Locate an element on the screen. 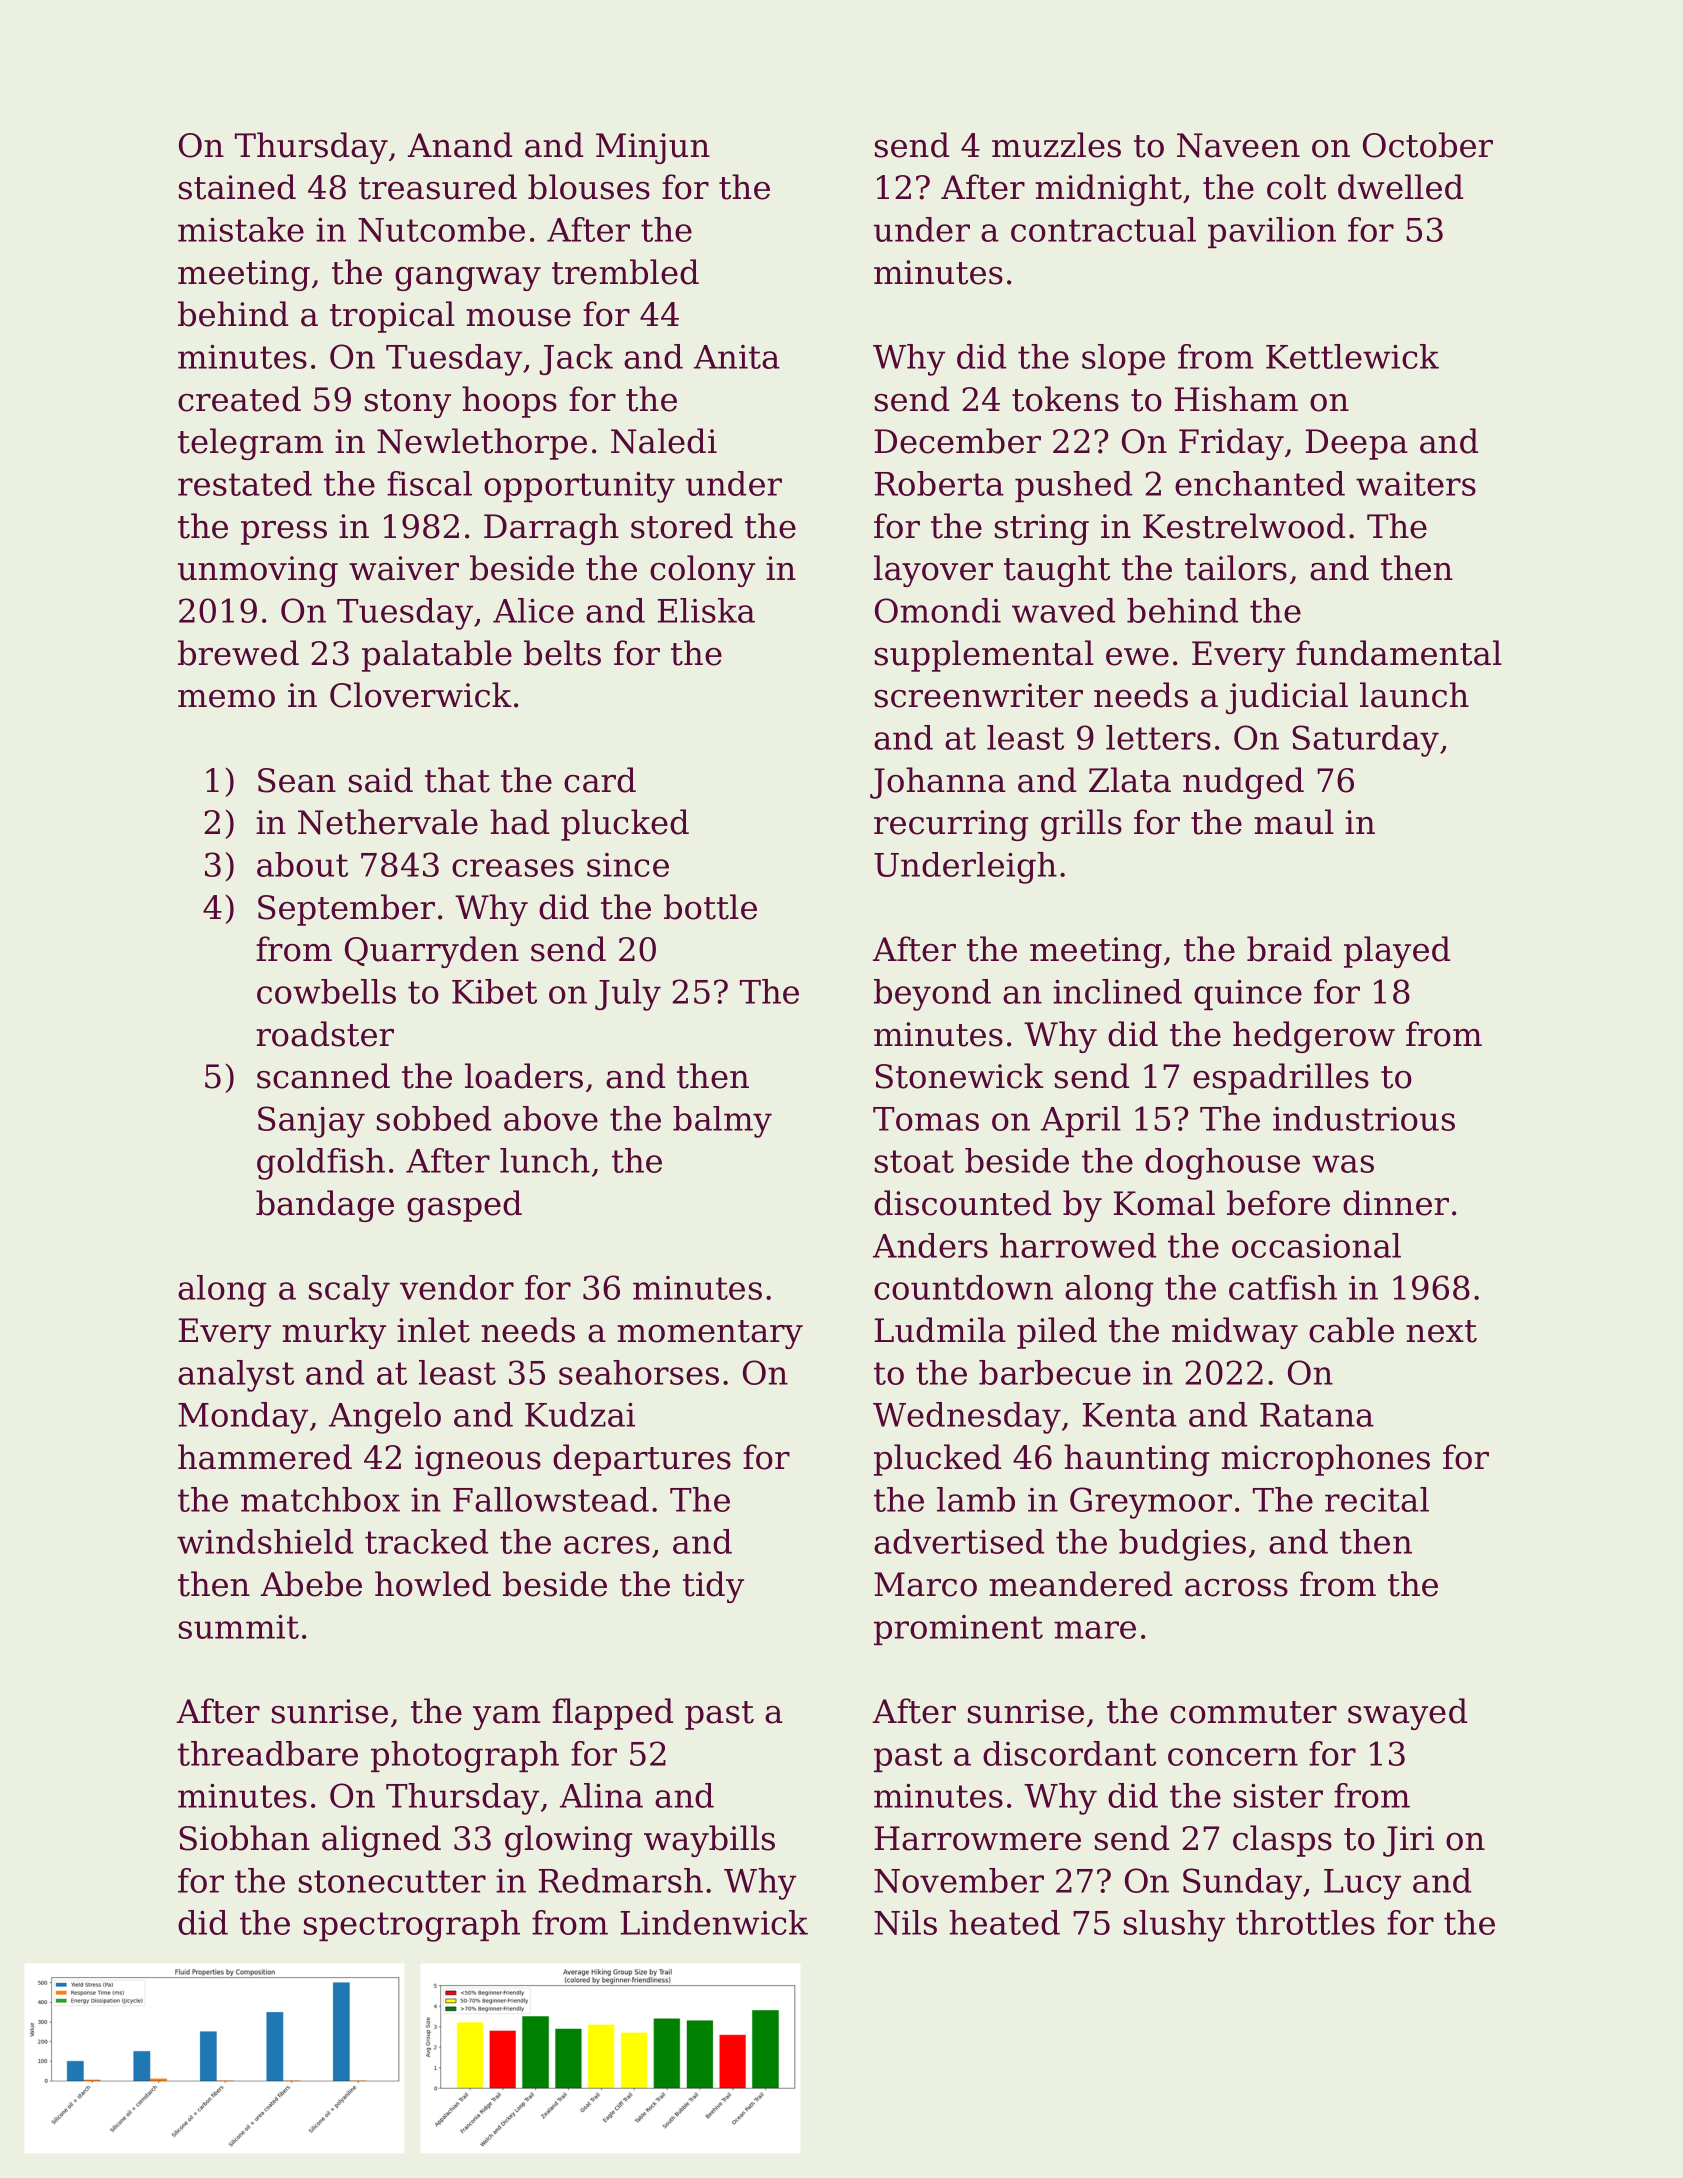 The width and height of the screenshot is (1683, 2178). throttles is located at coordinates (1305, 1922).
